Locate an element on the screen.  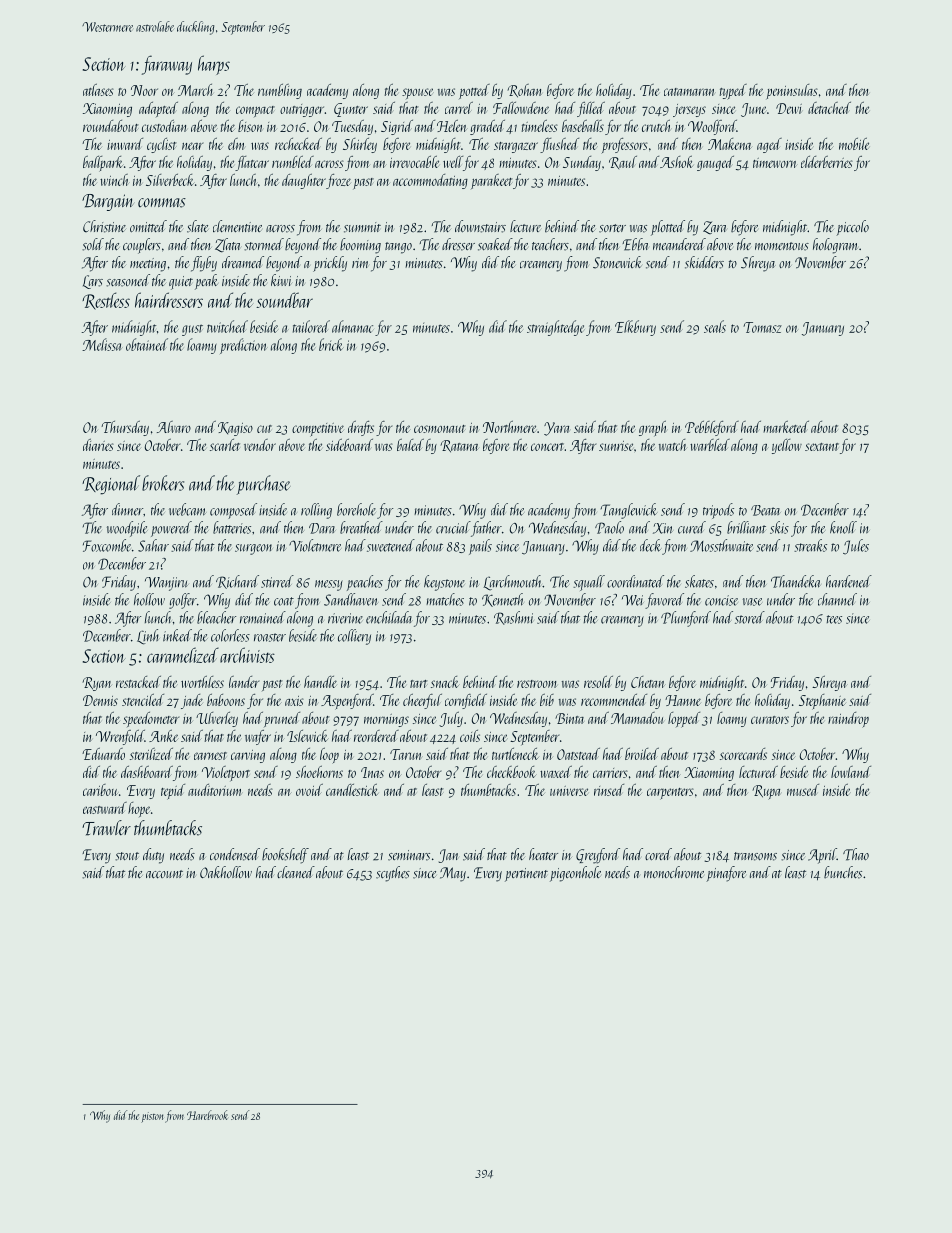
Linh is located at coordinates (148, 637).
